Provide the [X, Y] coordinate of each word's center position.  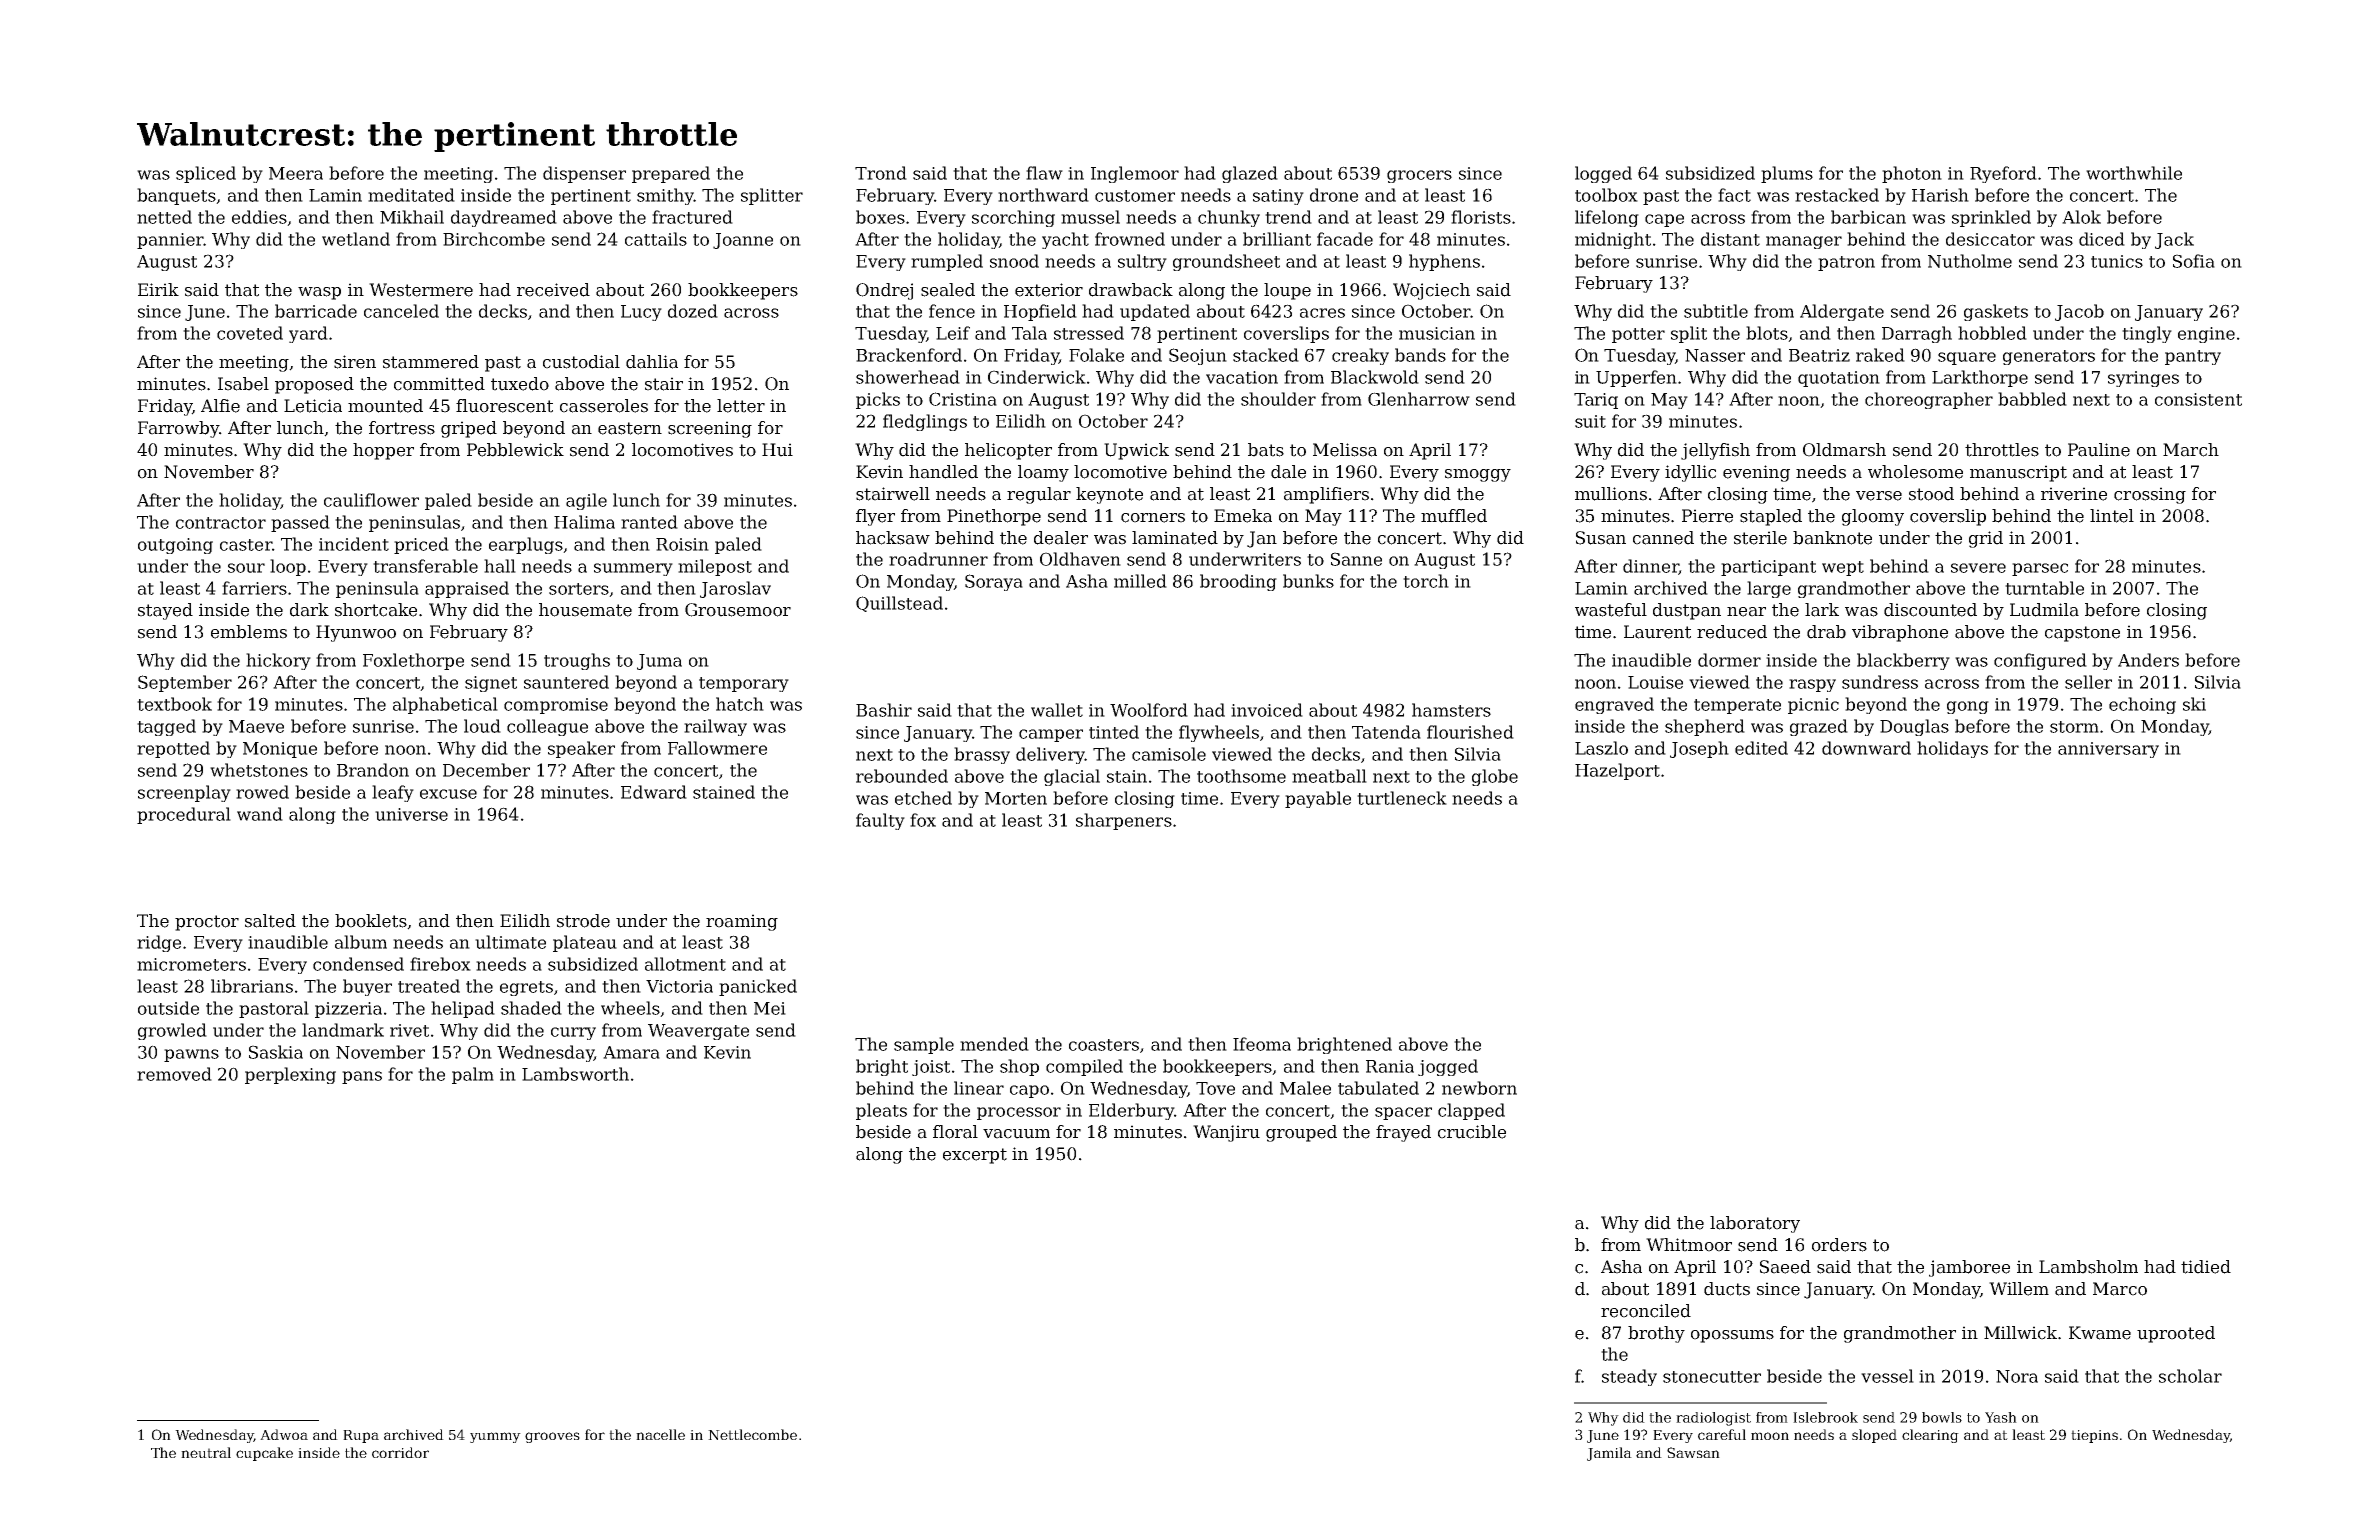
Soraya [994, 582]
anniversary [2108, 750]
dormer [1729, 660]
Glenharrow [1419, 399]
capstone [2082, 634]
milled [1140, 581]
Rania [1390, 1066]
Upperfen [1636, 378]
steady [1629, 1377]
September [185, 683]
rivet [409, 1030]
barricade [316, 311]
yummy [495, 1437]
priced [421, 545]
